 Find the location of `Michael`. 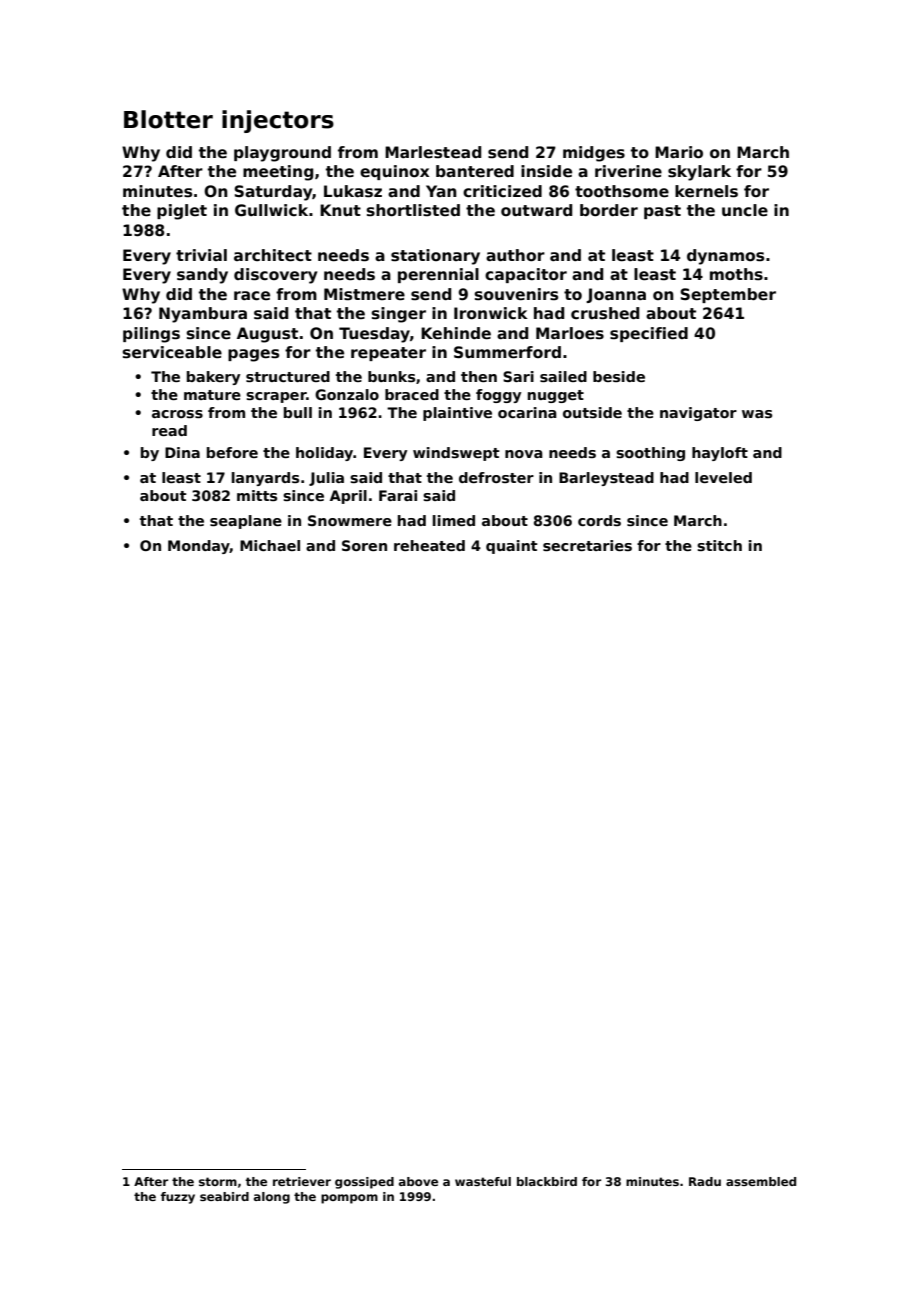

Michael is located at coordinates (270, 545).
